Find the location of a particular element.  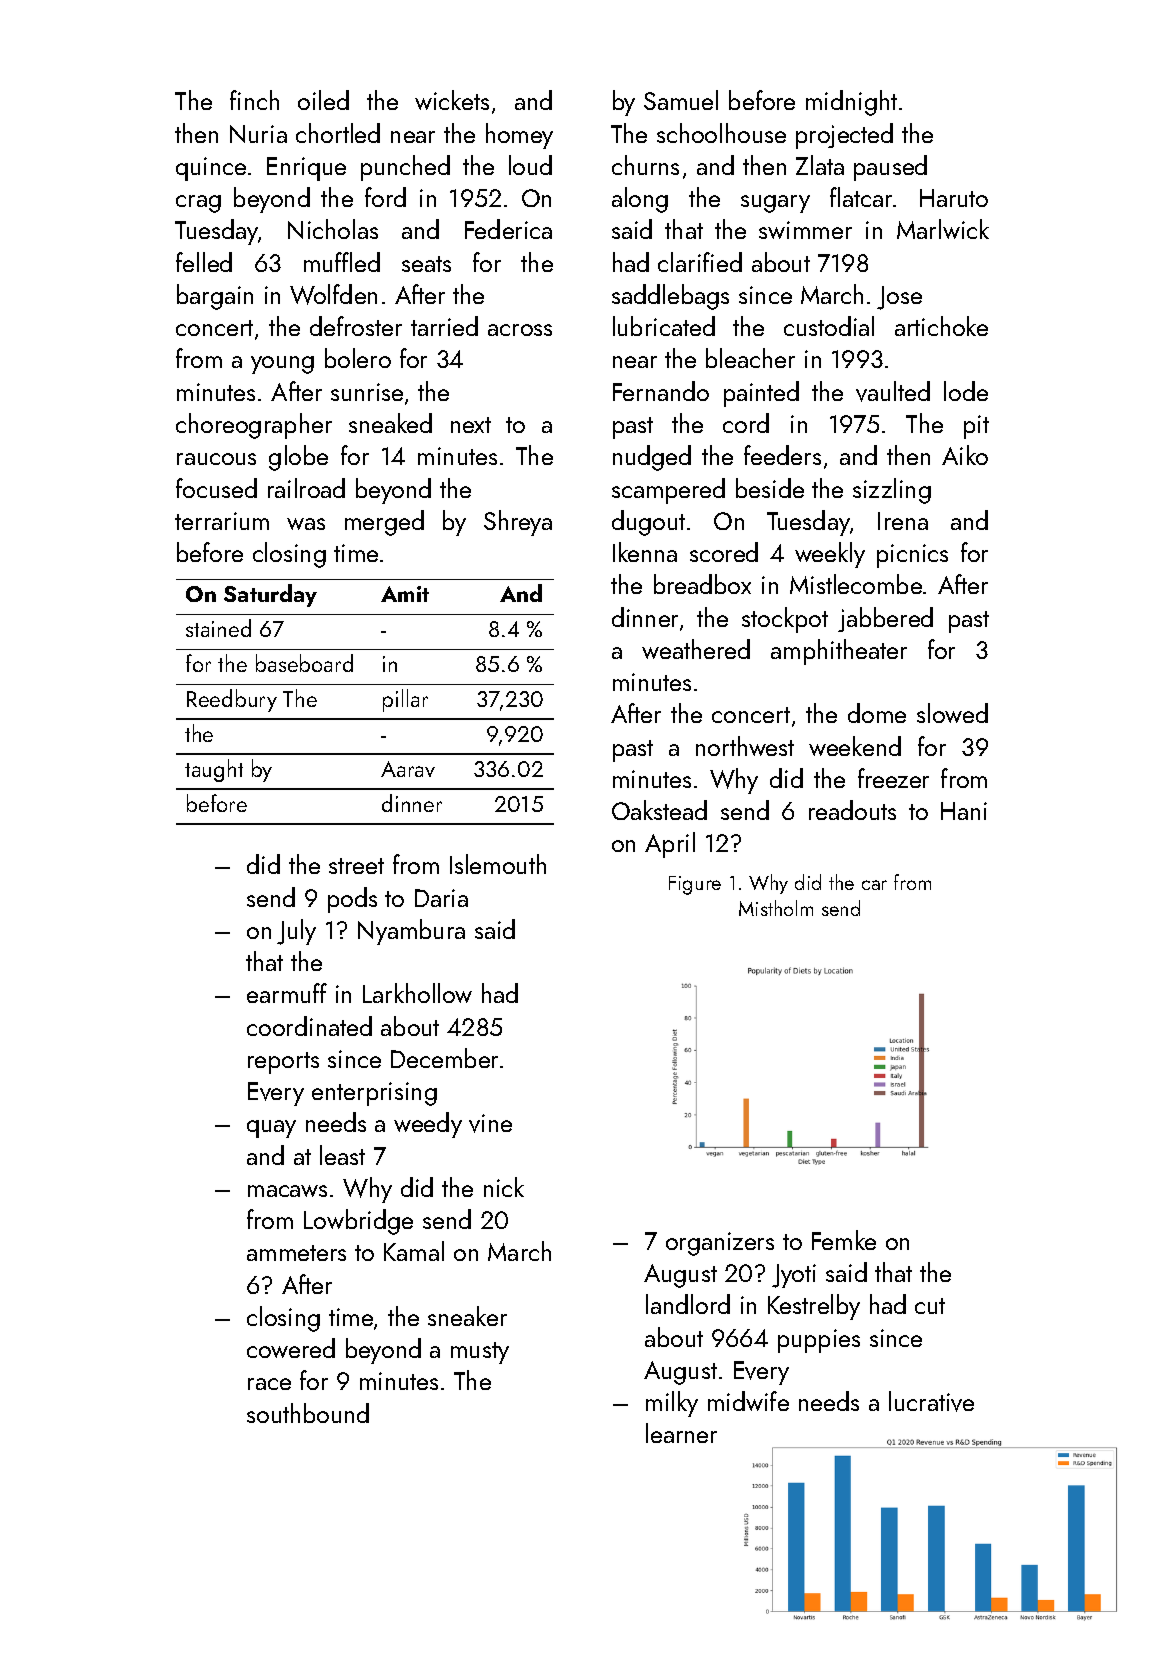

artichoke is located at coordinates (941, 326).
